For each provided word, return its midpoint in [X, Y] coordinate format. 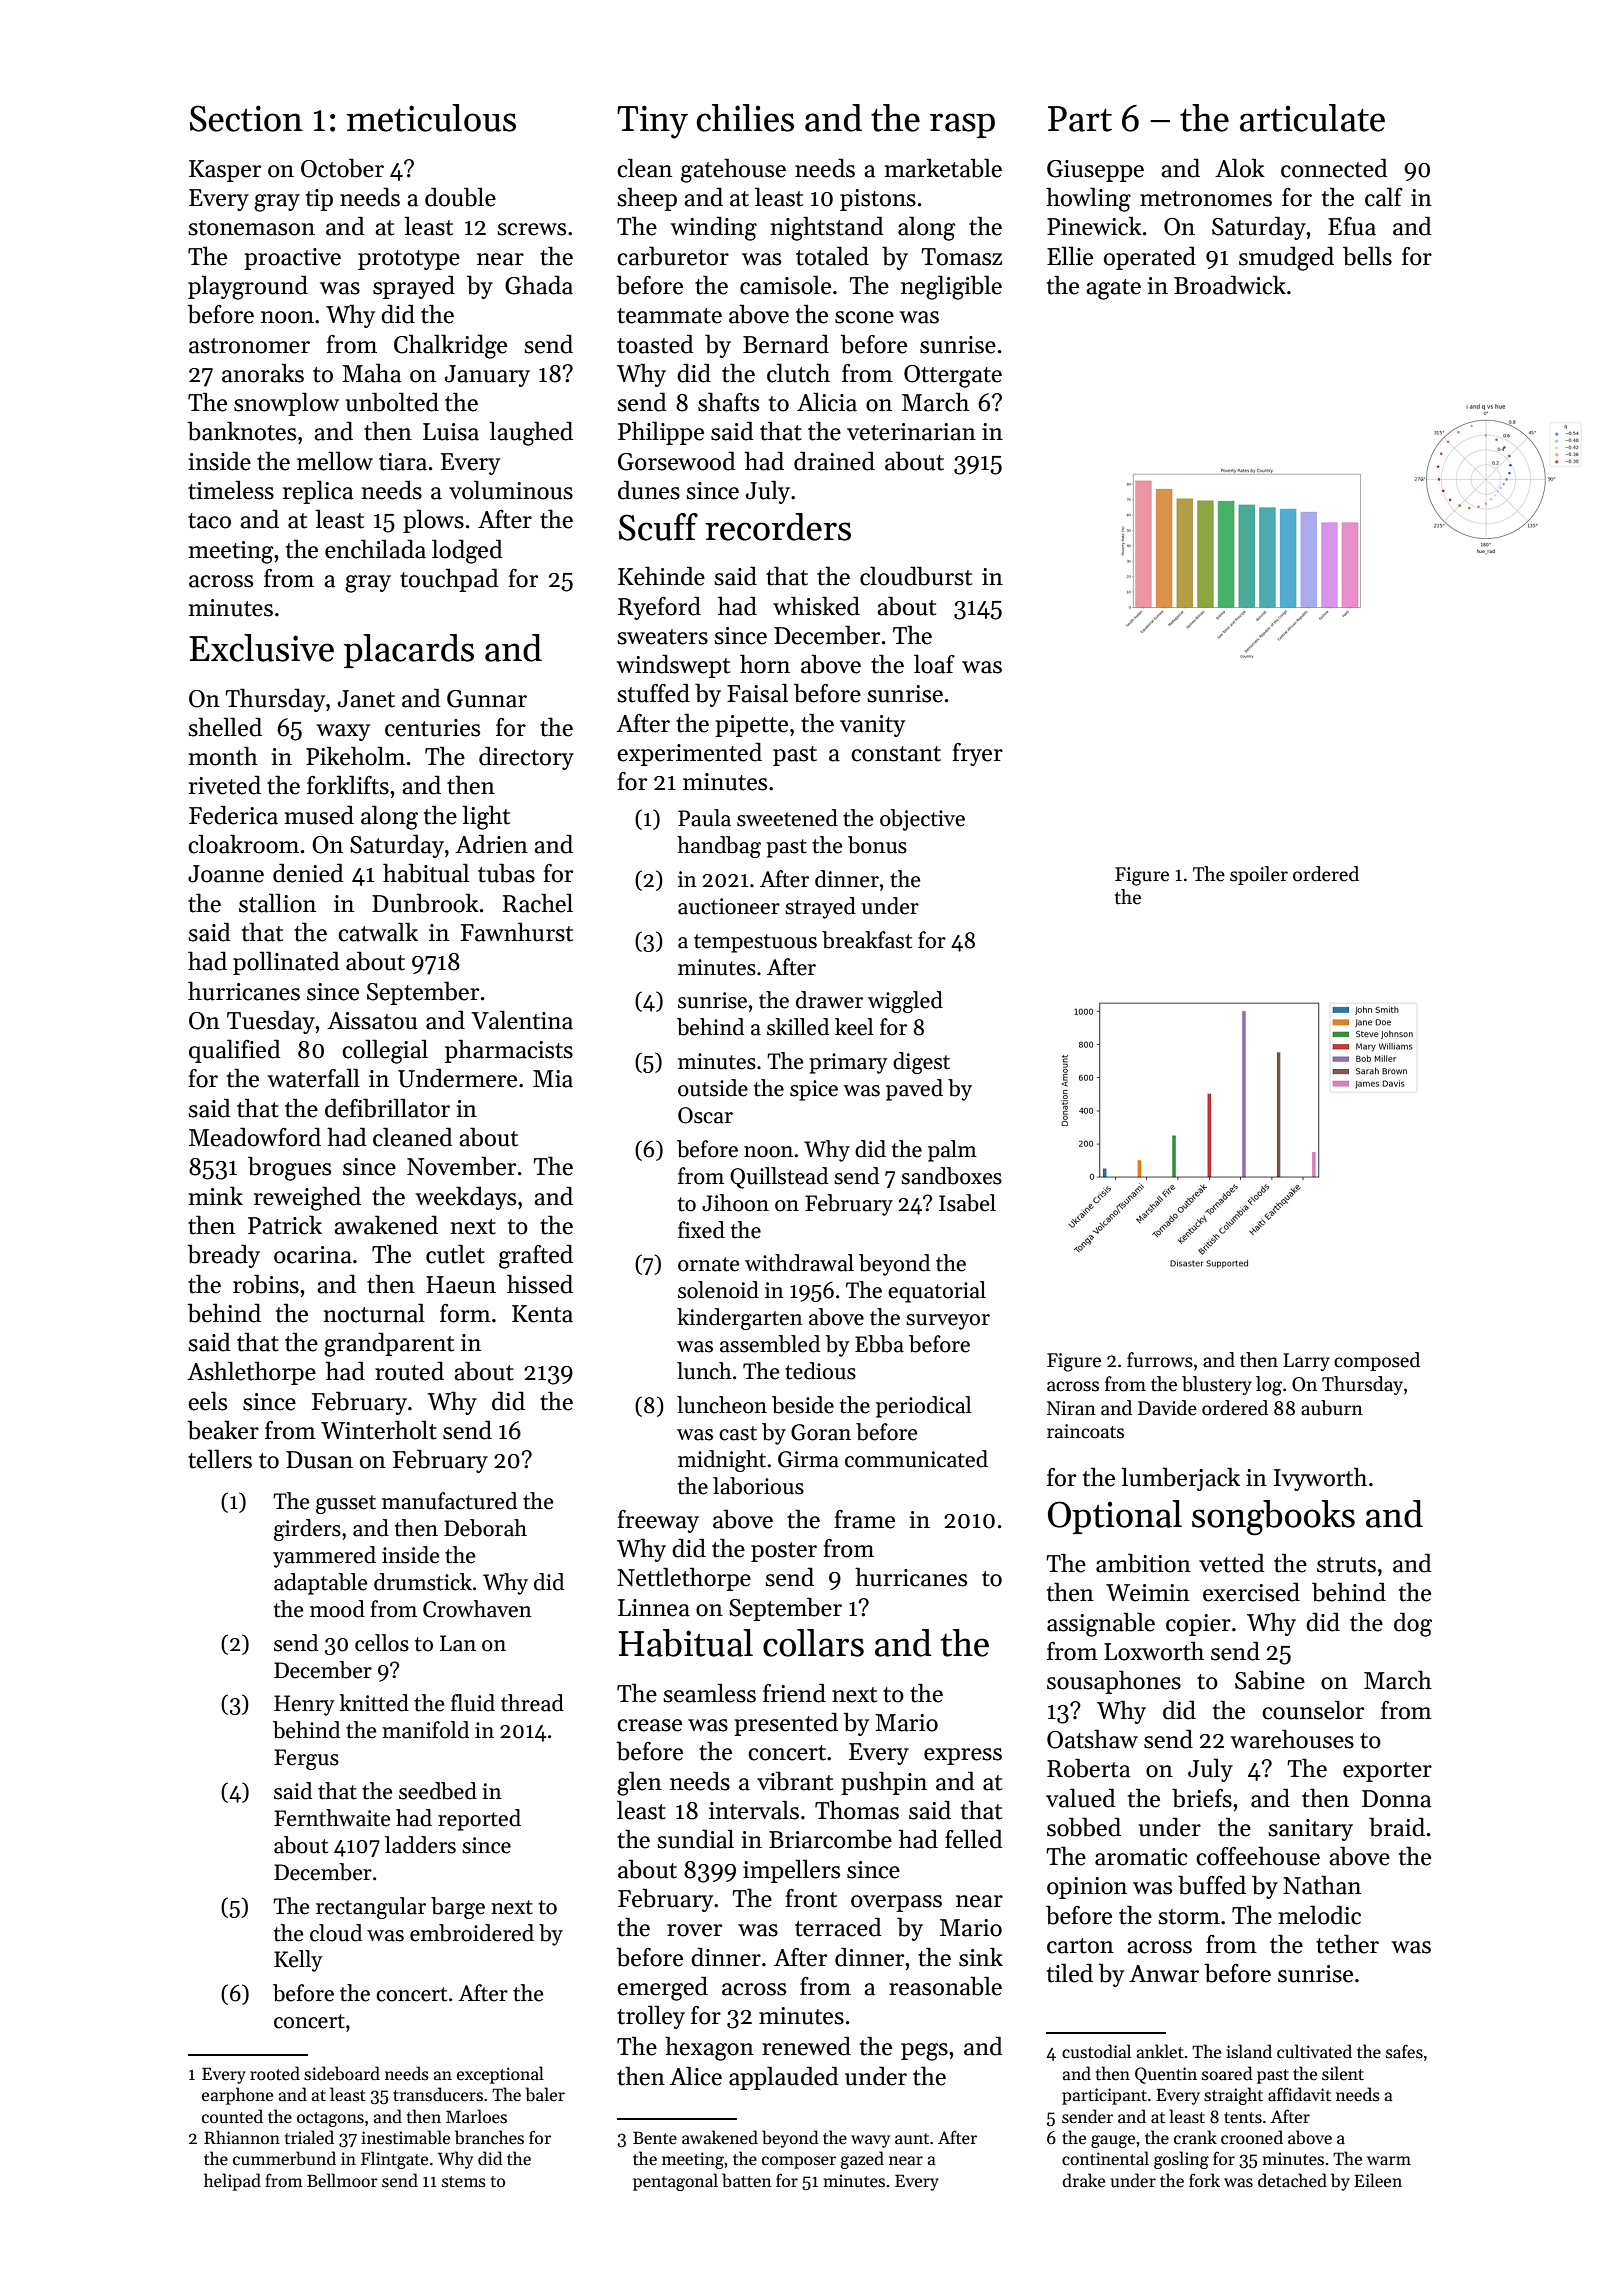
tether [1347, 1944]
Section [246, 118]
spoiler [1259, 875]
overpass [896, 1903]
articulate [1312, 118]
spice [814, 1090]
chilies [745, 118]
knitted [374, 1703]
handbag [719, 847]
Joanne [226, 874]
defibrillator [387, 1108]
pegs [924, 2052]
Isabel [967, 1203]
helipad [232, 2182]
